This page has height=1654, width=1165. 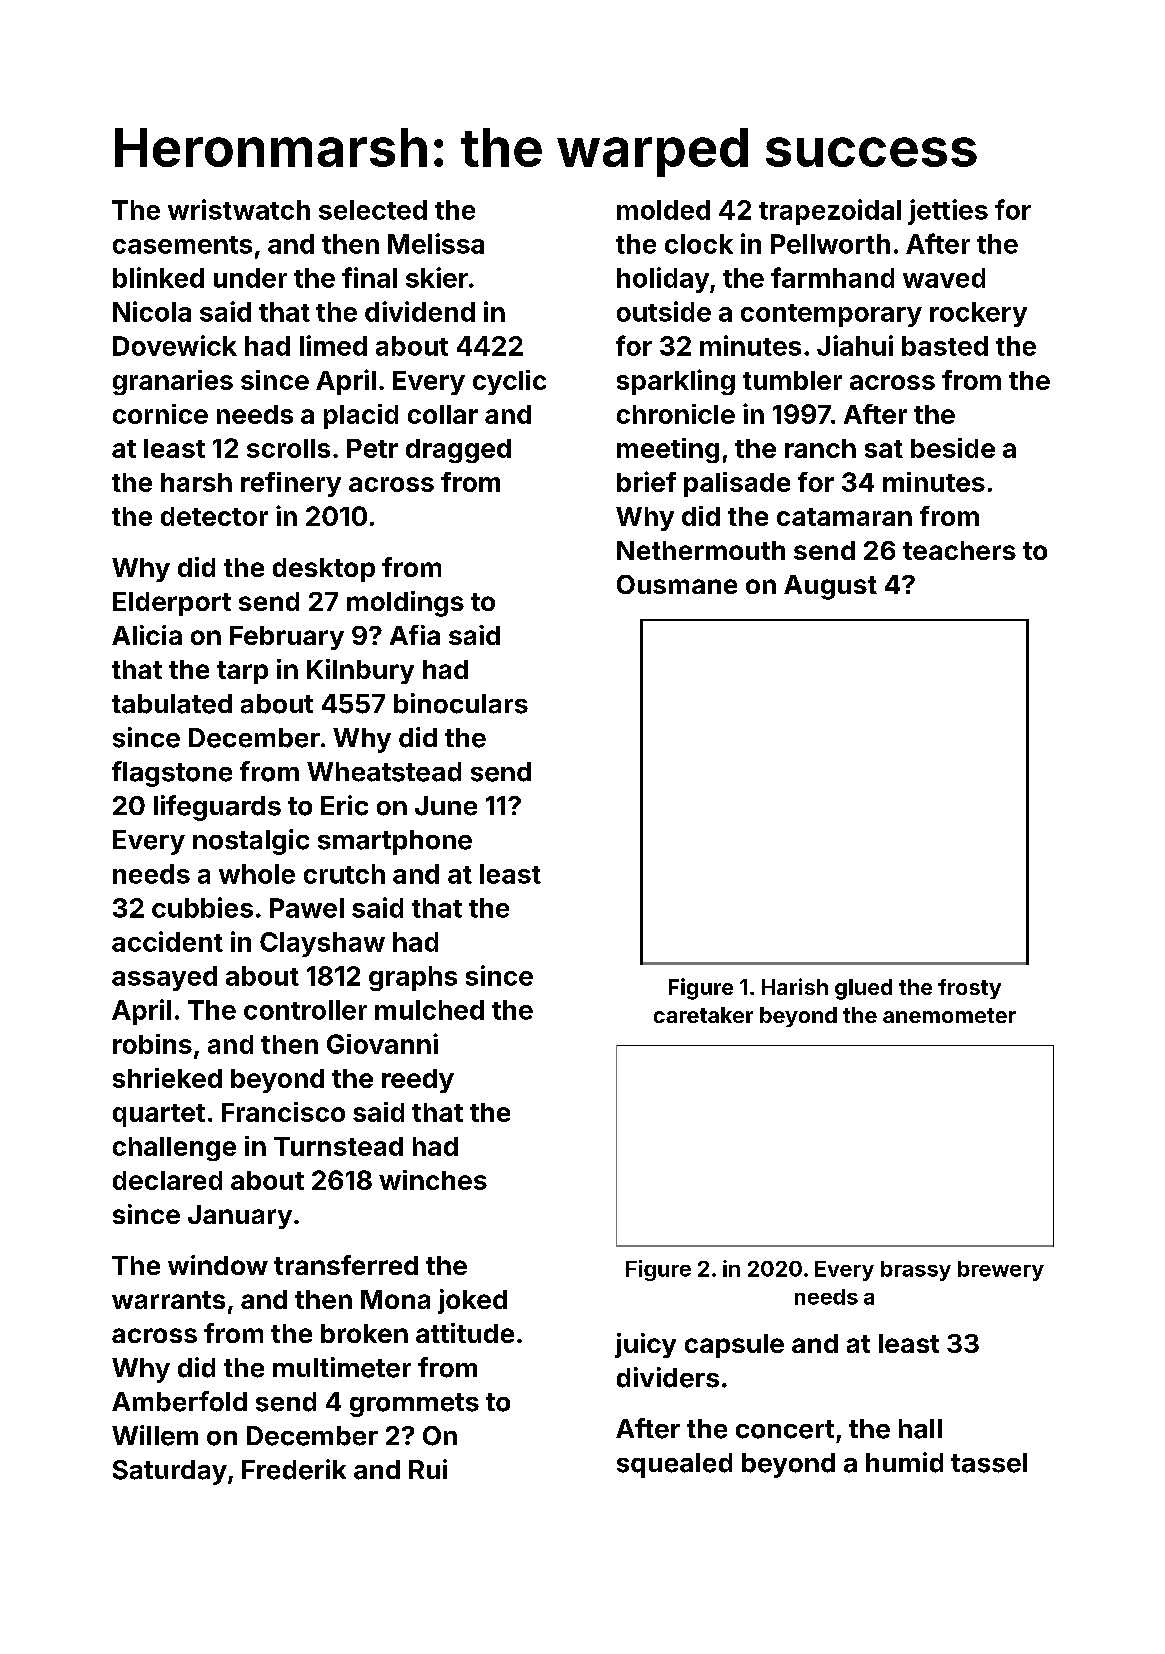 What do you see at coordinates (172, 704) in the page?
I see `tabulated` at bounding box center [172, 704].
